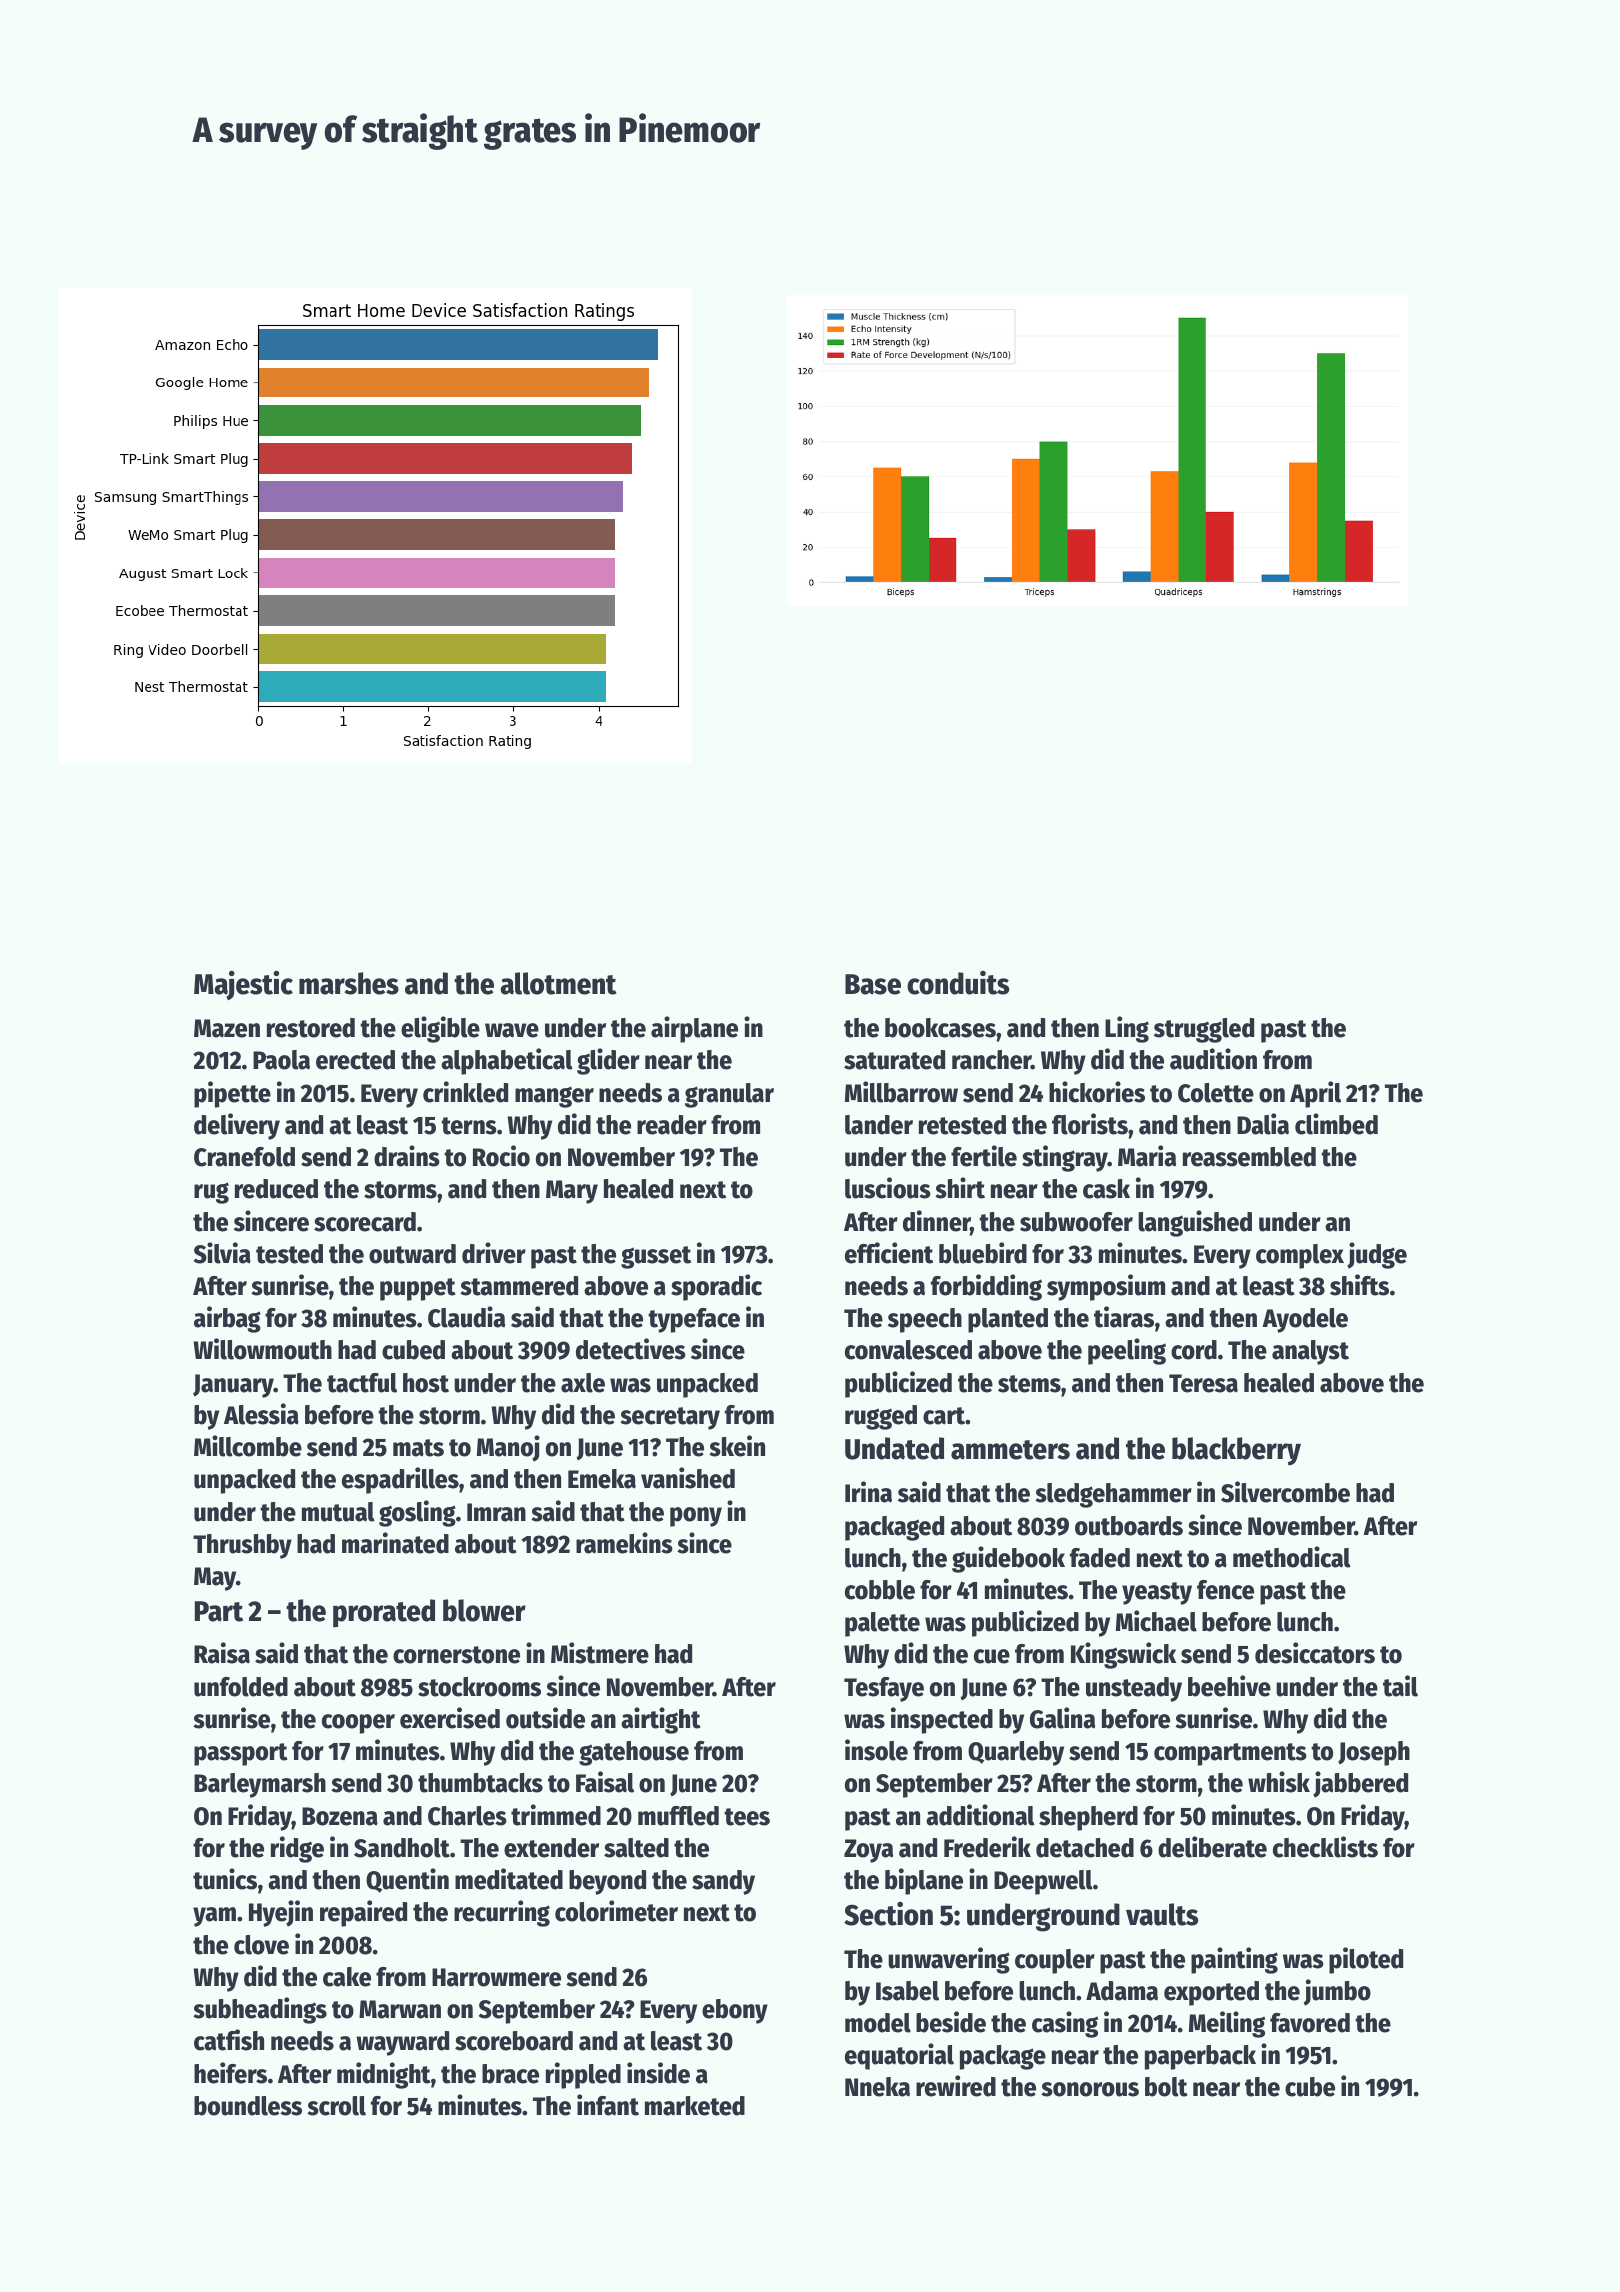 This screenshot has height=2292, width=1620. I want to click on marshes, so click(349, 983).
